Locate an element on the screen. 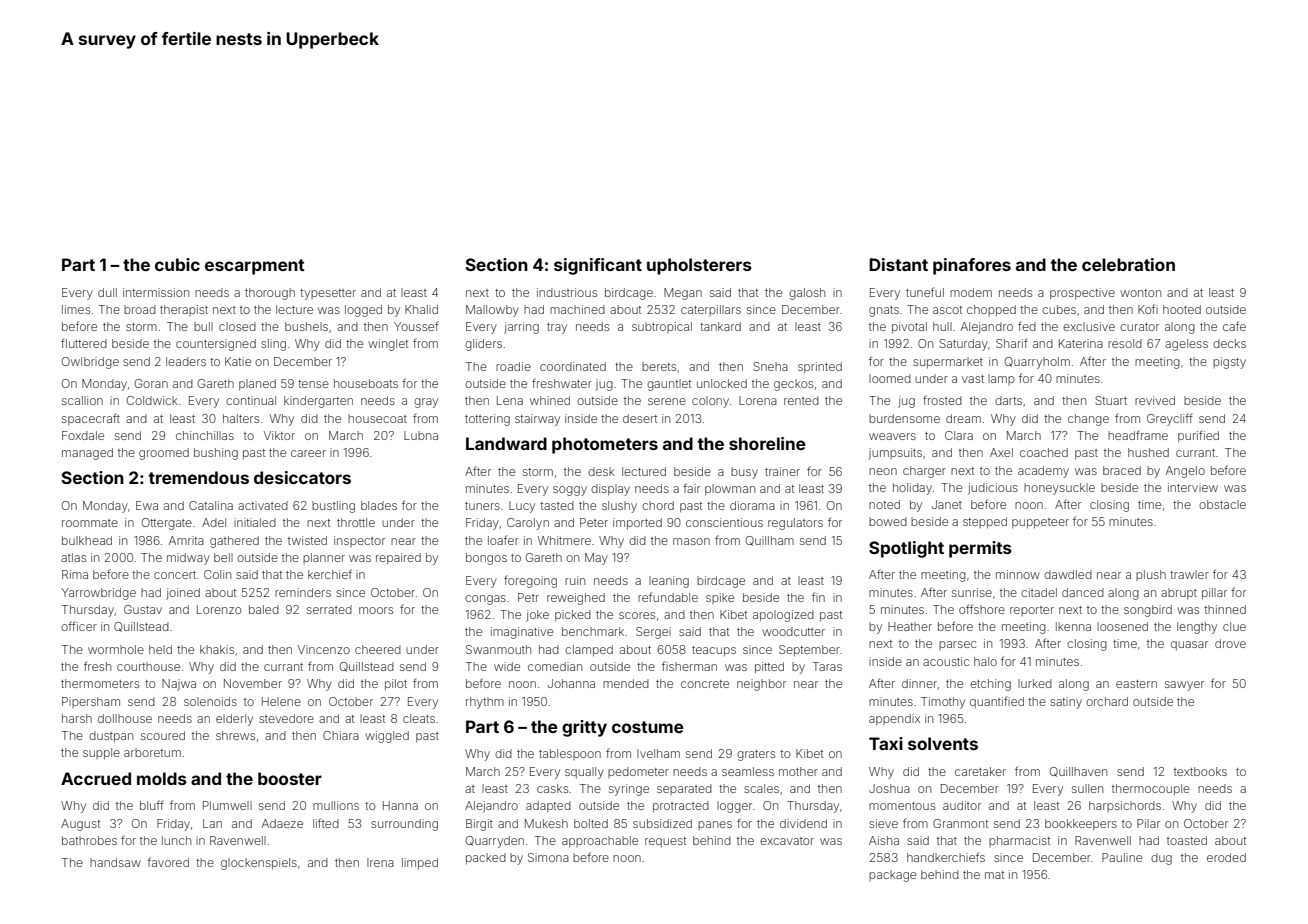 This screenshot has height=924, width=1308. baled is located at coordinates (264, 609).
